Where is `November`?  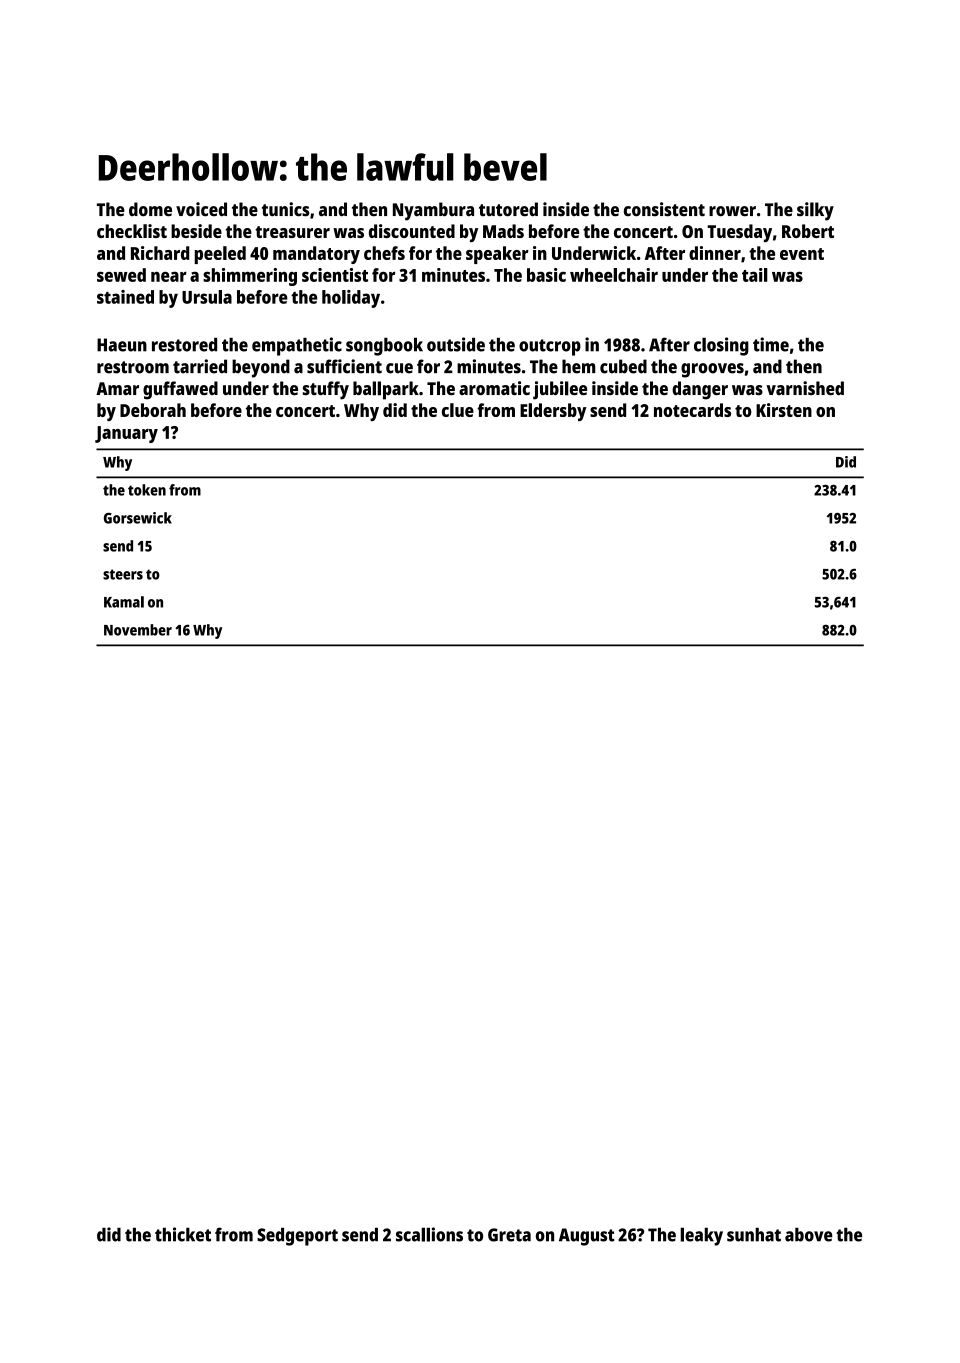 November is located at coordinates (138, 630).
